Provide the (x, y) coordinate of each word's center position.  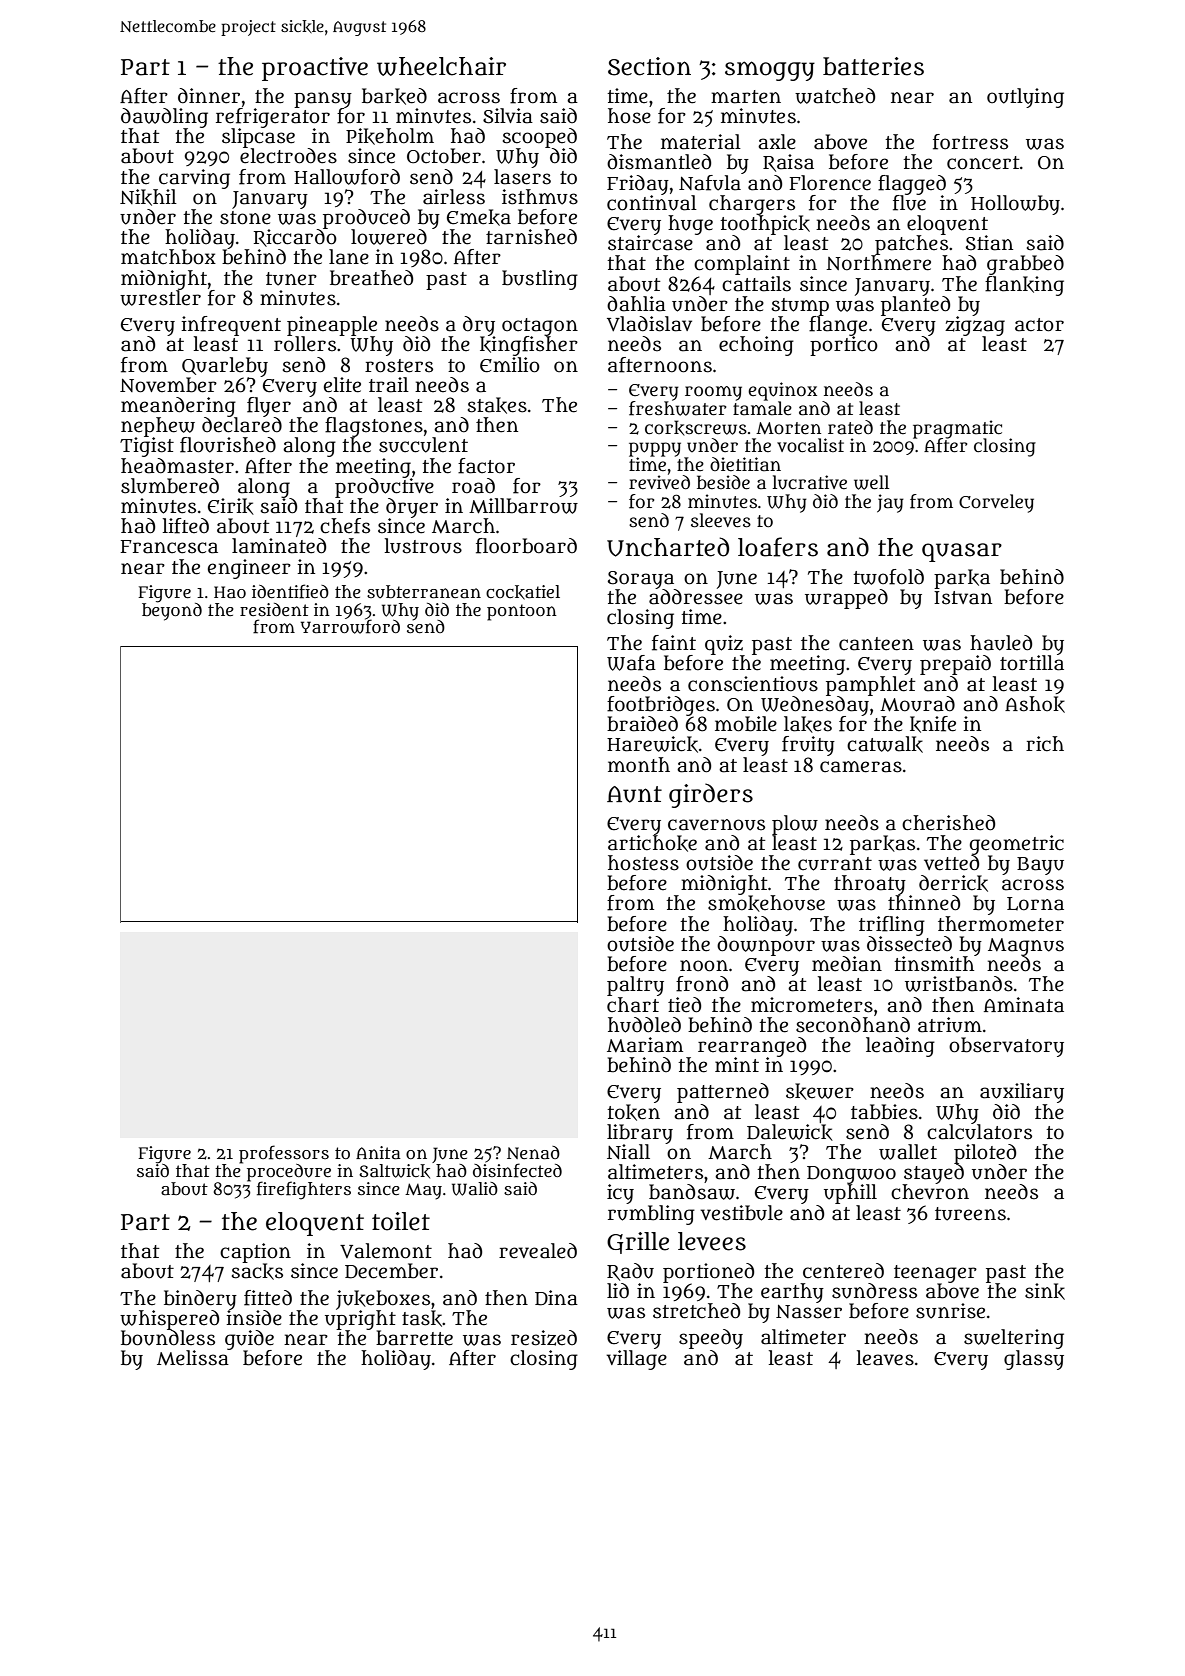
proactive (315, 69)
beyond (172, 611)
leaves (885, 1358)
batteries (873, 66)
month (639, 765)
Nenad (533, 1152)
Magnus (1026, 947)
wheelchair (441, 66)
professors (284, 1154)
